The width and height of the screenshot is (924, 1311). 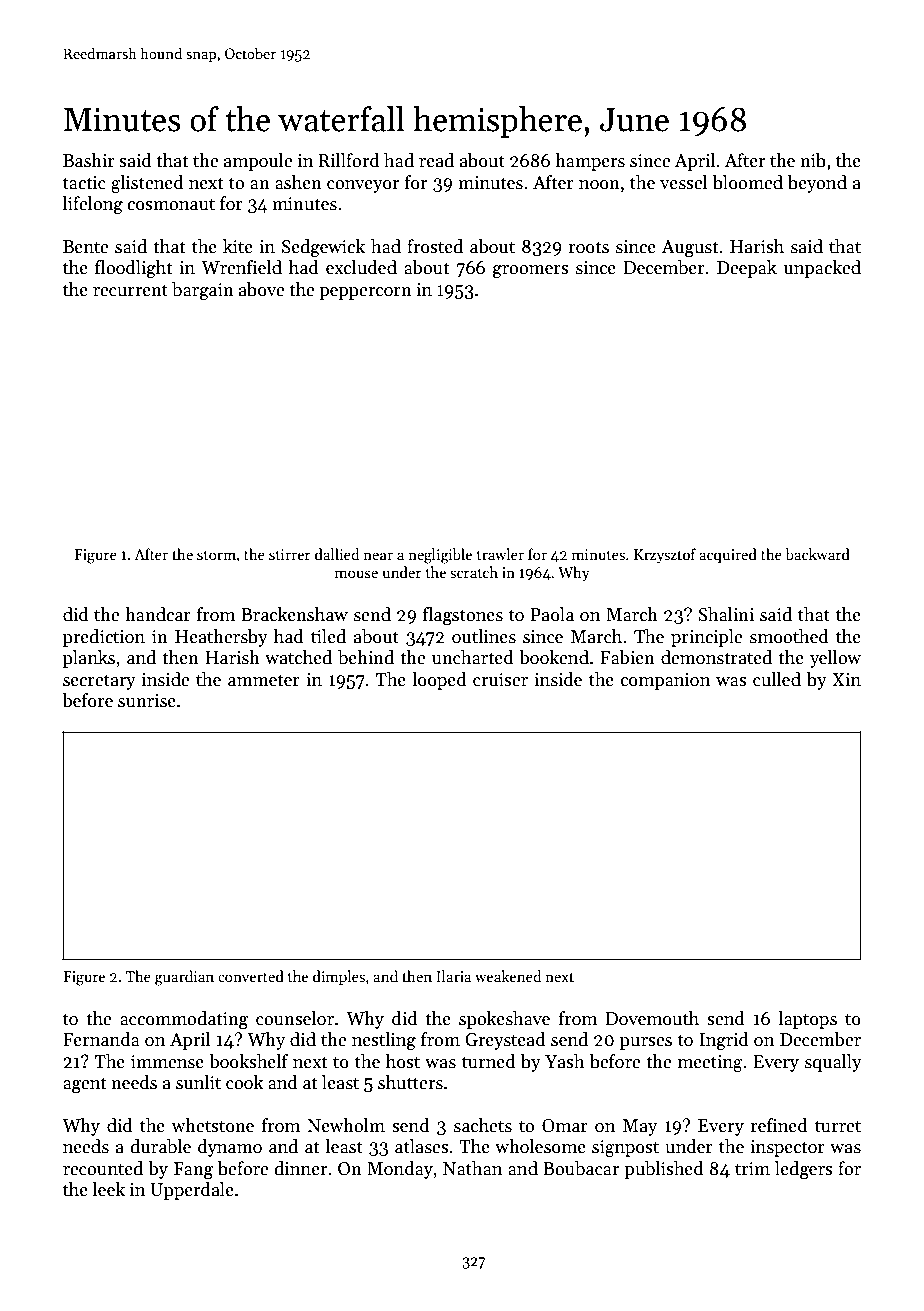 What do you see at coordinates (251, 976) in the screenshot?
I see `converted` at bounding box center [251, 976].
